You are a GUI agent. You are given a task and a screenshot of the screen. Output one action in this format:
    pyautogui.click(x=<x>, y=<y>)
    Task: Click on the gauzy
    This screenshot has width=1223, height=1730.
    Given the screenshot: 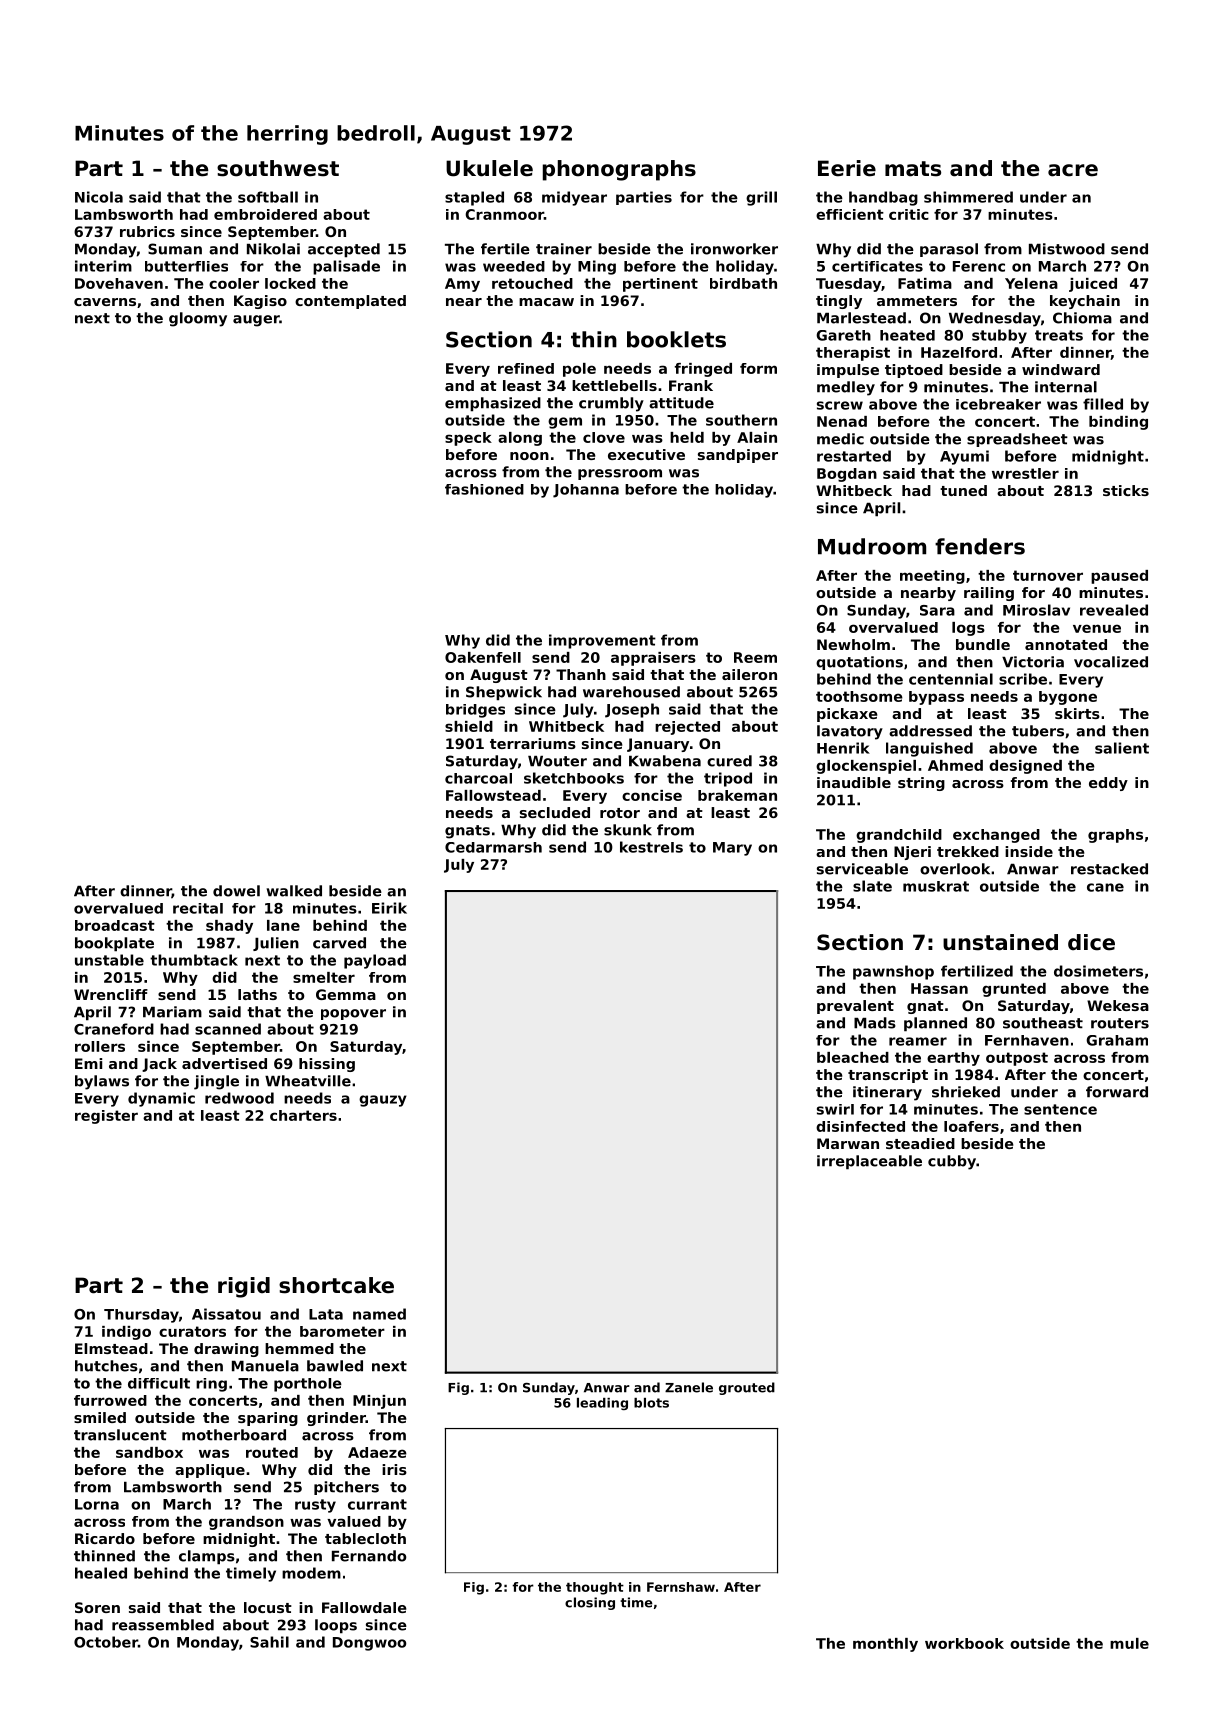 What is the action you would take?
    pyautogui.click(x=383, y=1101)
